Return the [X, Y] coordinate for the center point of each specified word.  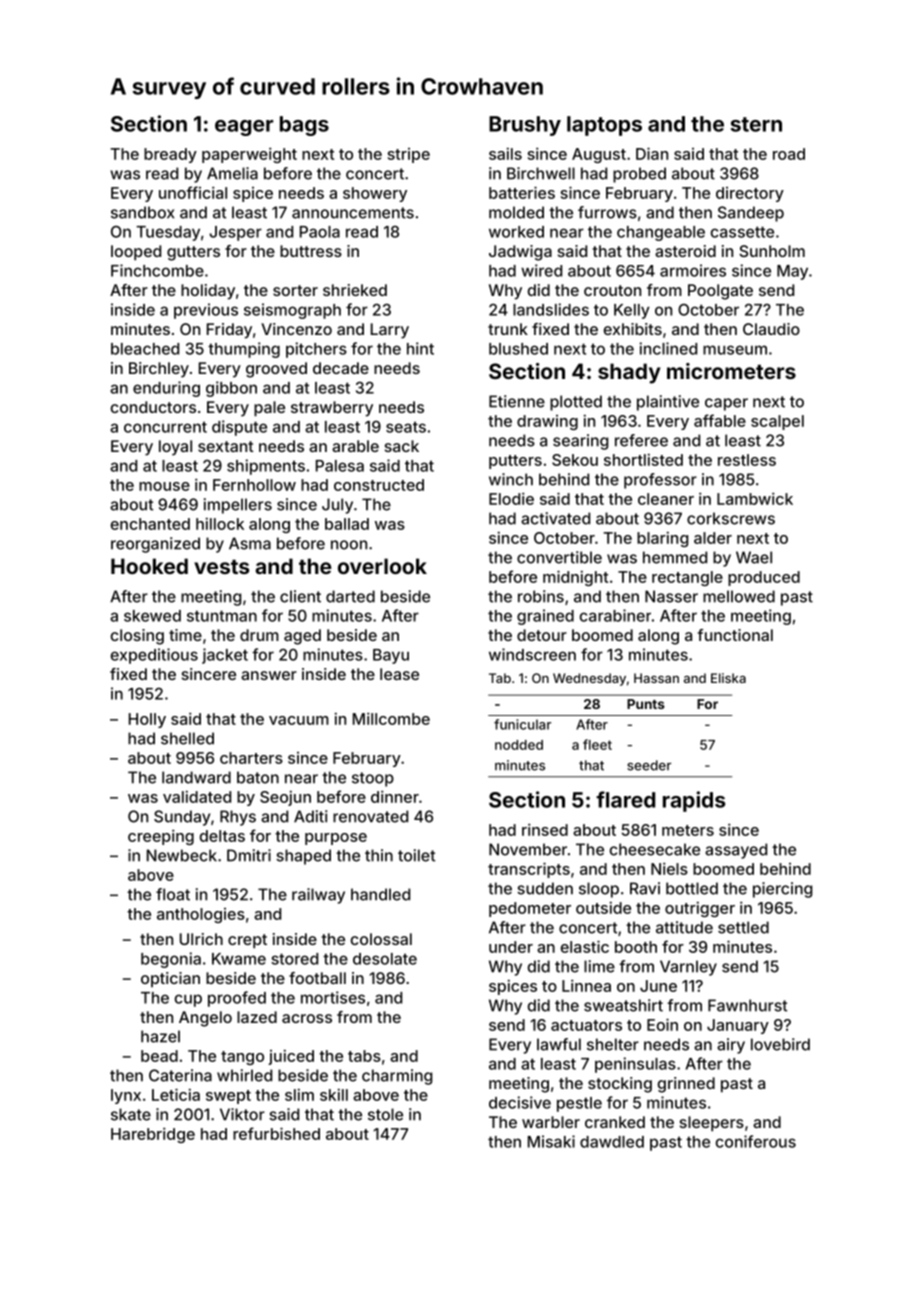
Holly [147, 720]
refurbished [276, 1133]
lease [399, 674]
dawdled [612, 1142]
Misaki [551, 1141]
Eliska [728, 678]
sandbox [142, 212]
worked [516, 232]
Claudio [771, 329]
